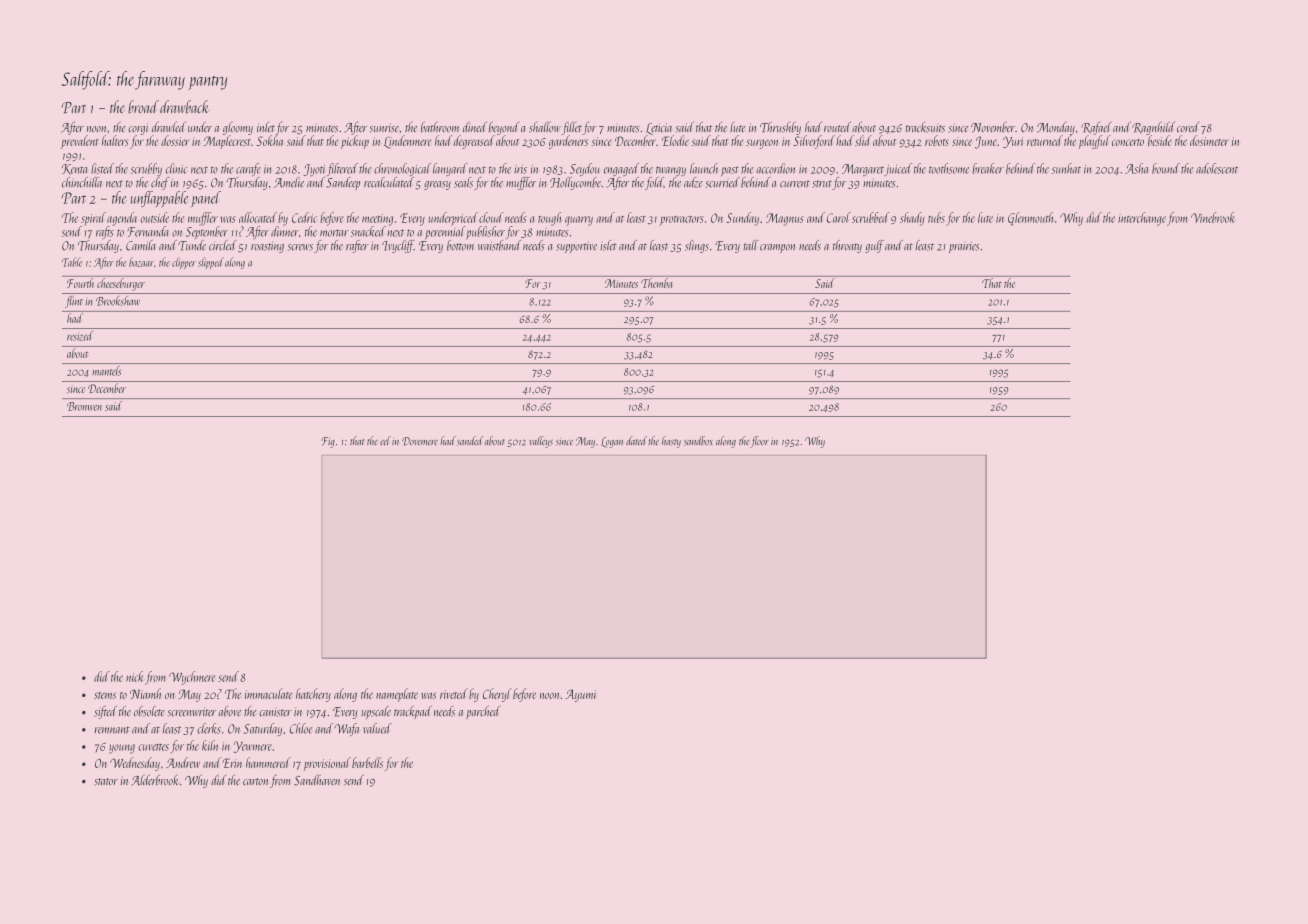 The height and width of the image is (924, 1308). I want to click on November, so click(993, 127).
